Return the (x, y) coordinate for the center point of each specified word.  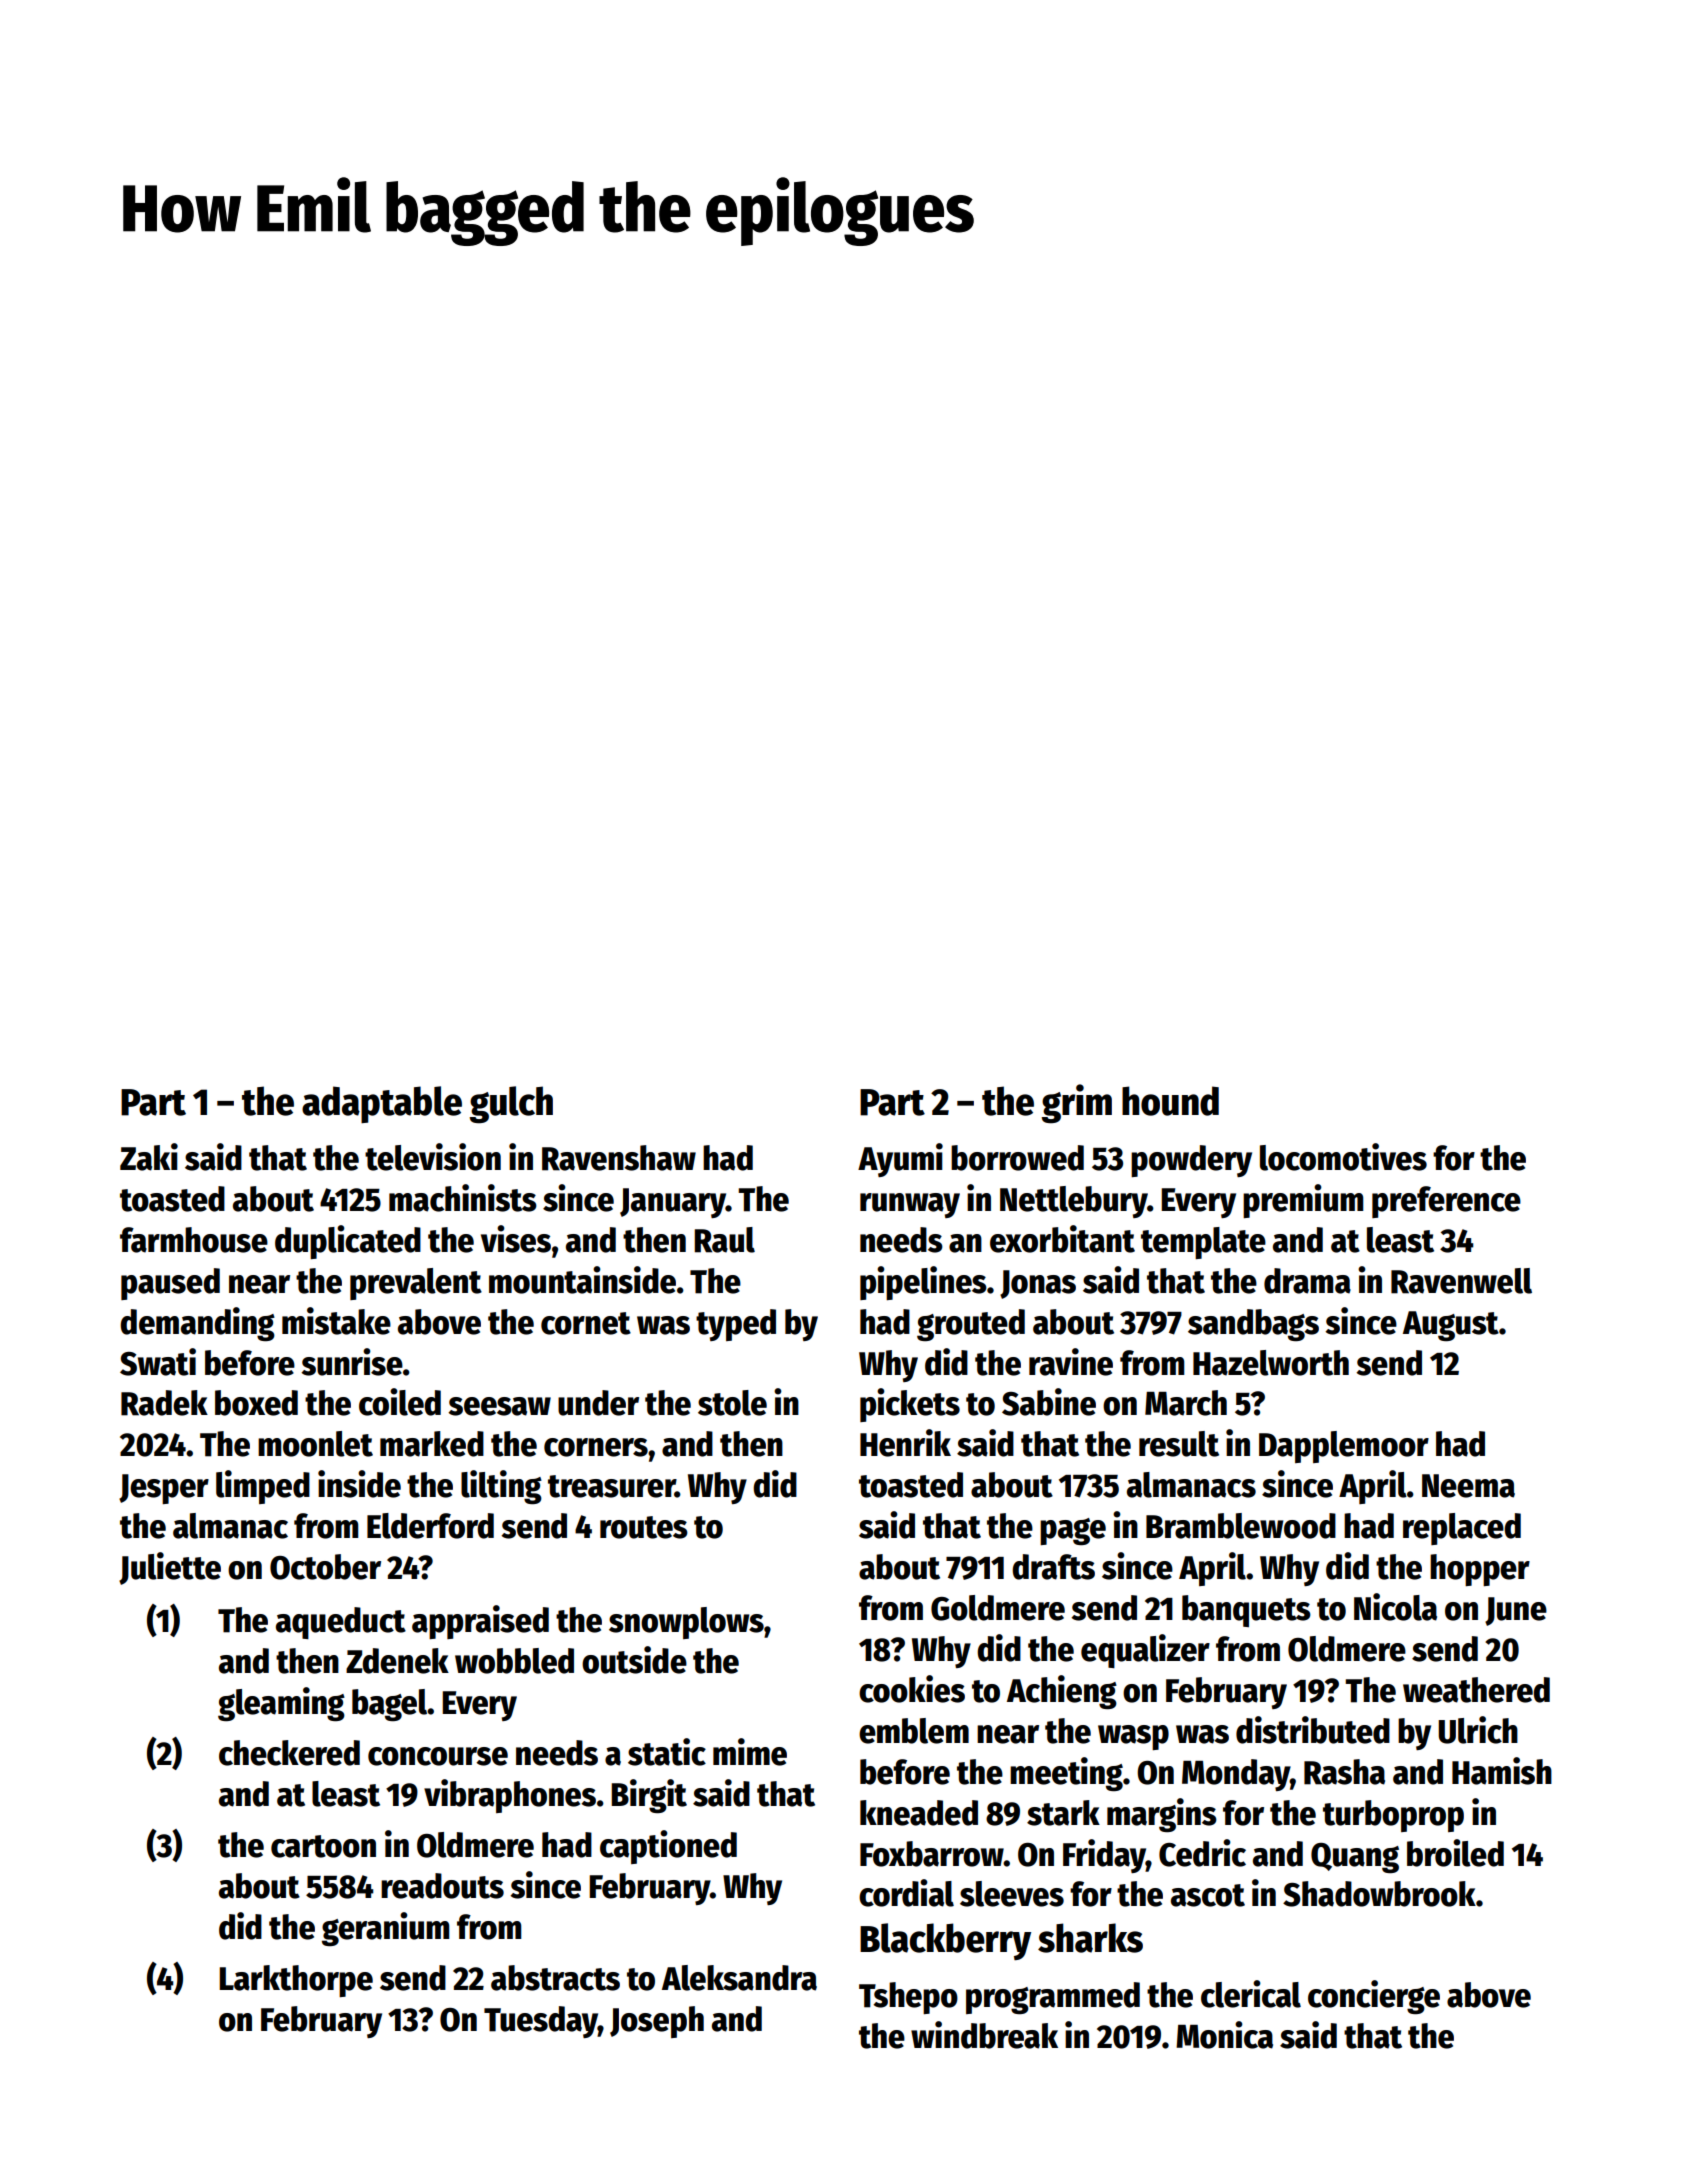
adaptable (382, 1104)
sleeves (1012, 1894)
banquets (1246, 1611)
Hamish (1502, 1771)
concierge (1374, 1997)
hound (1170, 1101)
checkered (289, 1753)
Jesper (164, 1489)
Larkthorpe (296, 1981)
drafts (1053, 1567)
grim (1076, 1104)
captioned (668, 1847)
